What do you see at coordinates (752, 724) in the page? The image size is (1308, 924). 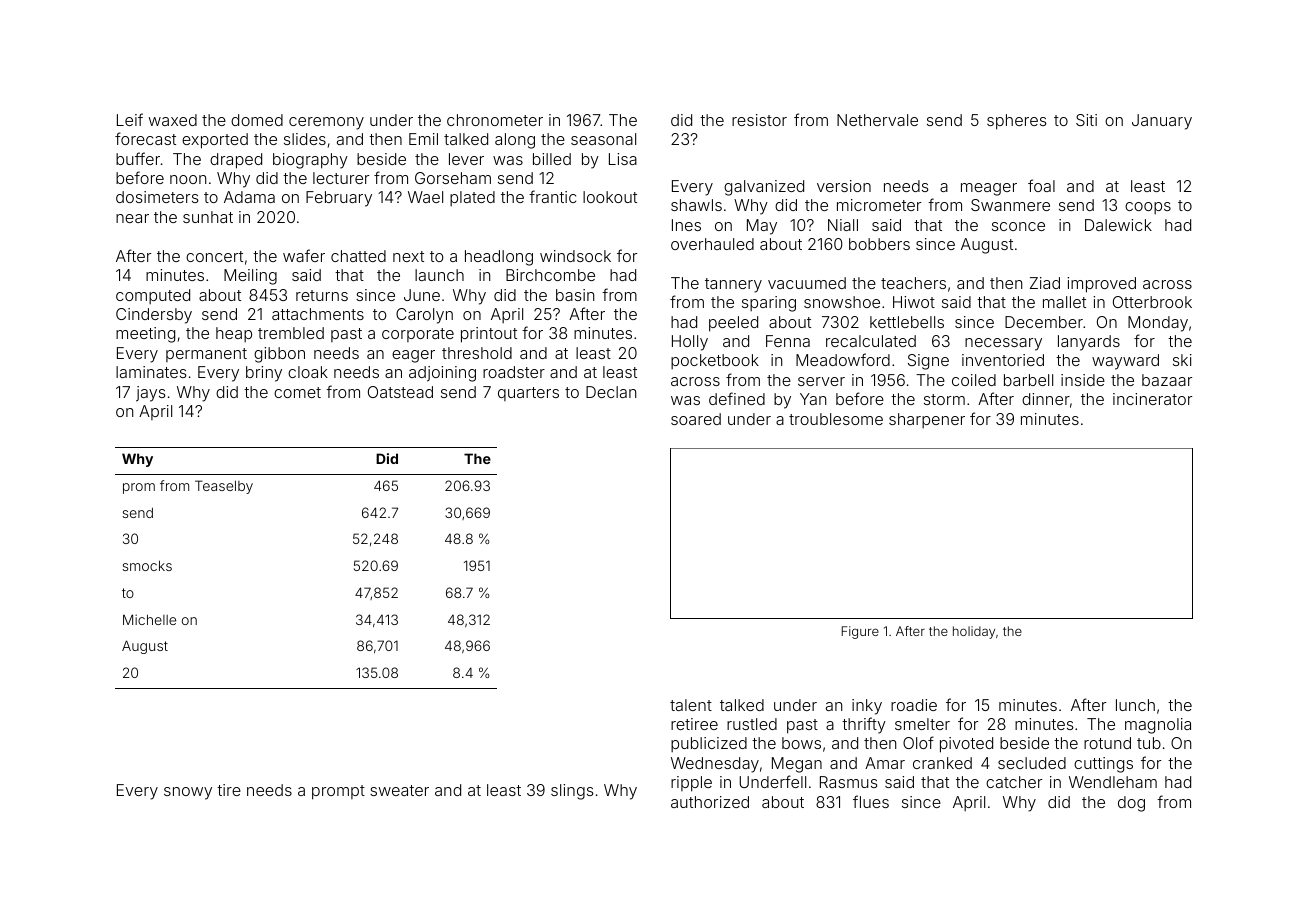 I see `rustled` at bounding box center [752, 724].
